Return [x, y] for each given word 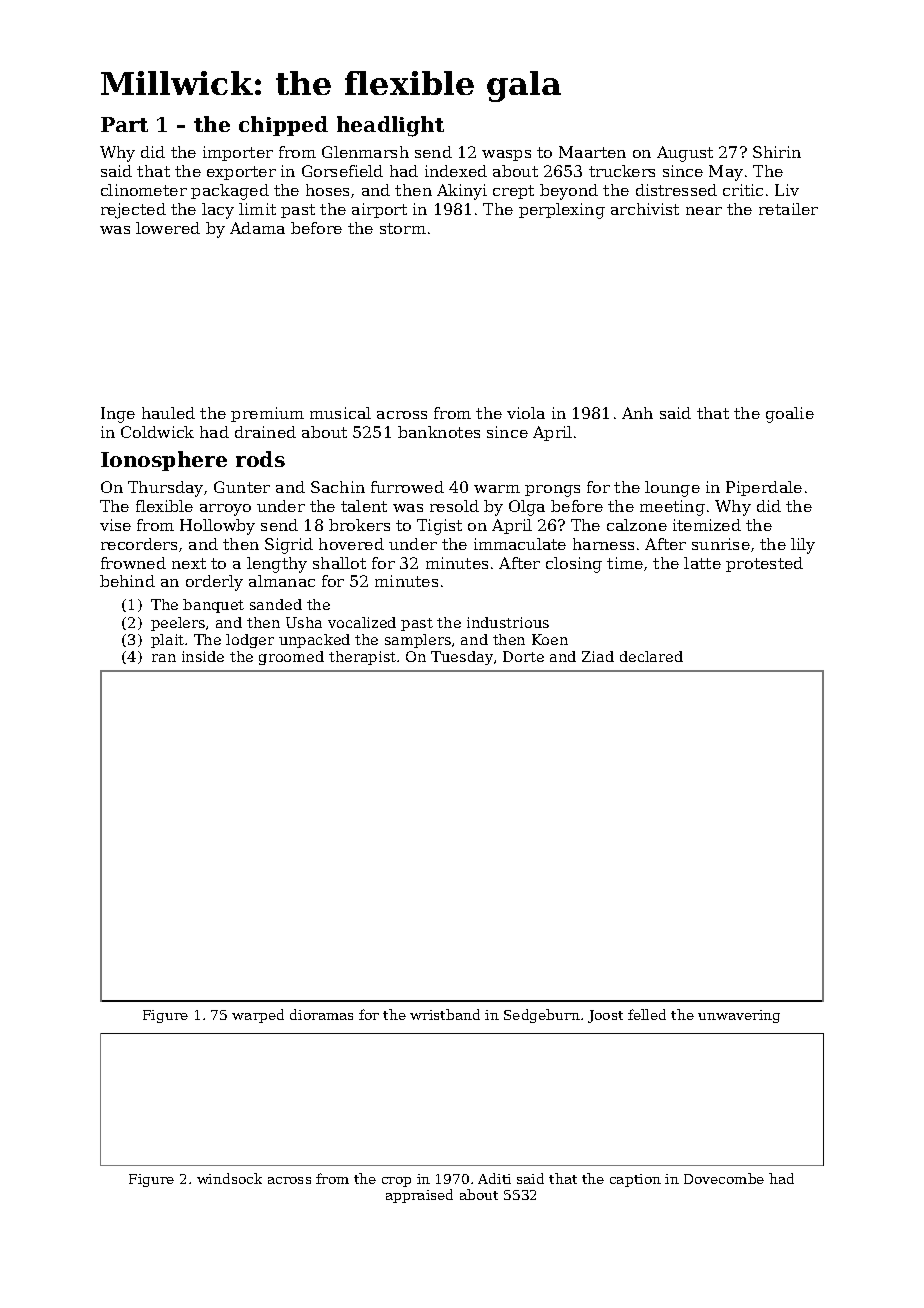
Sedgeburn [542, 1016]
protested [764, 564]
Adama [257, 228]
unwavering [739, 1016]
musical [340, 413]
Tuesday [462, 658]
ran [164, 658]
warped [258, 1016]
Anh [637, 413]
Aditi [494, 1178]
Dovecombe [724, 1178]
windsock [229, 1178]
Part [124, 124]
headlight [390, 126]
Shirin [777, 152]
